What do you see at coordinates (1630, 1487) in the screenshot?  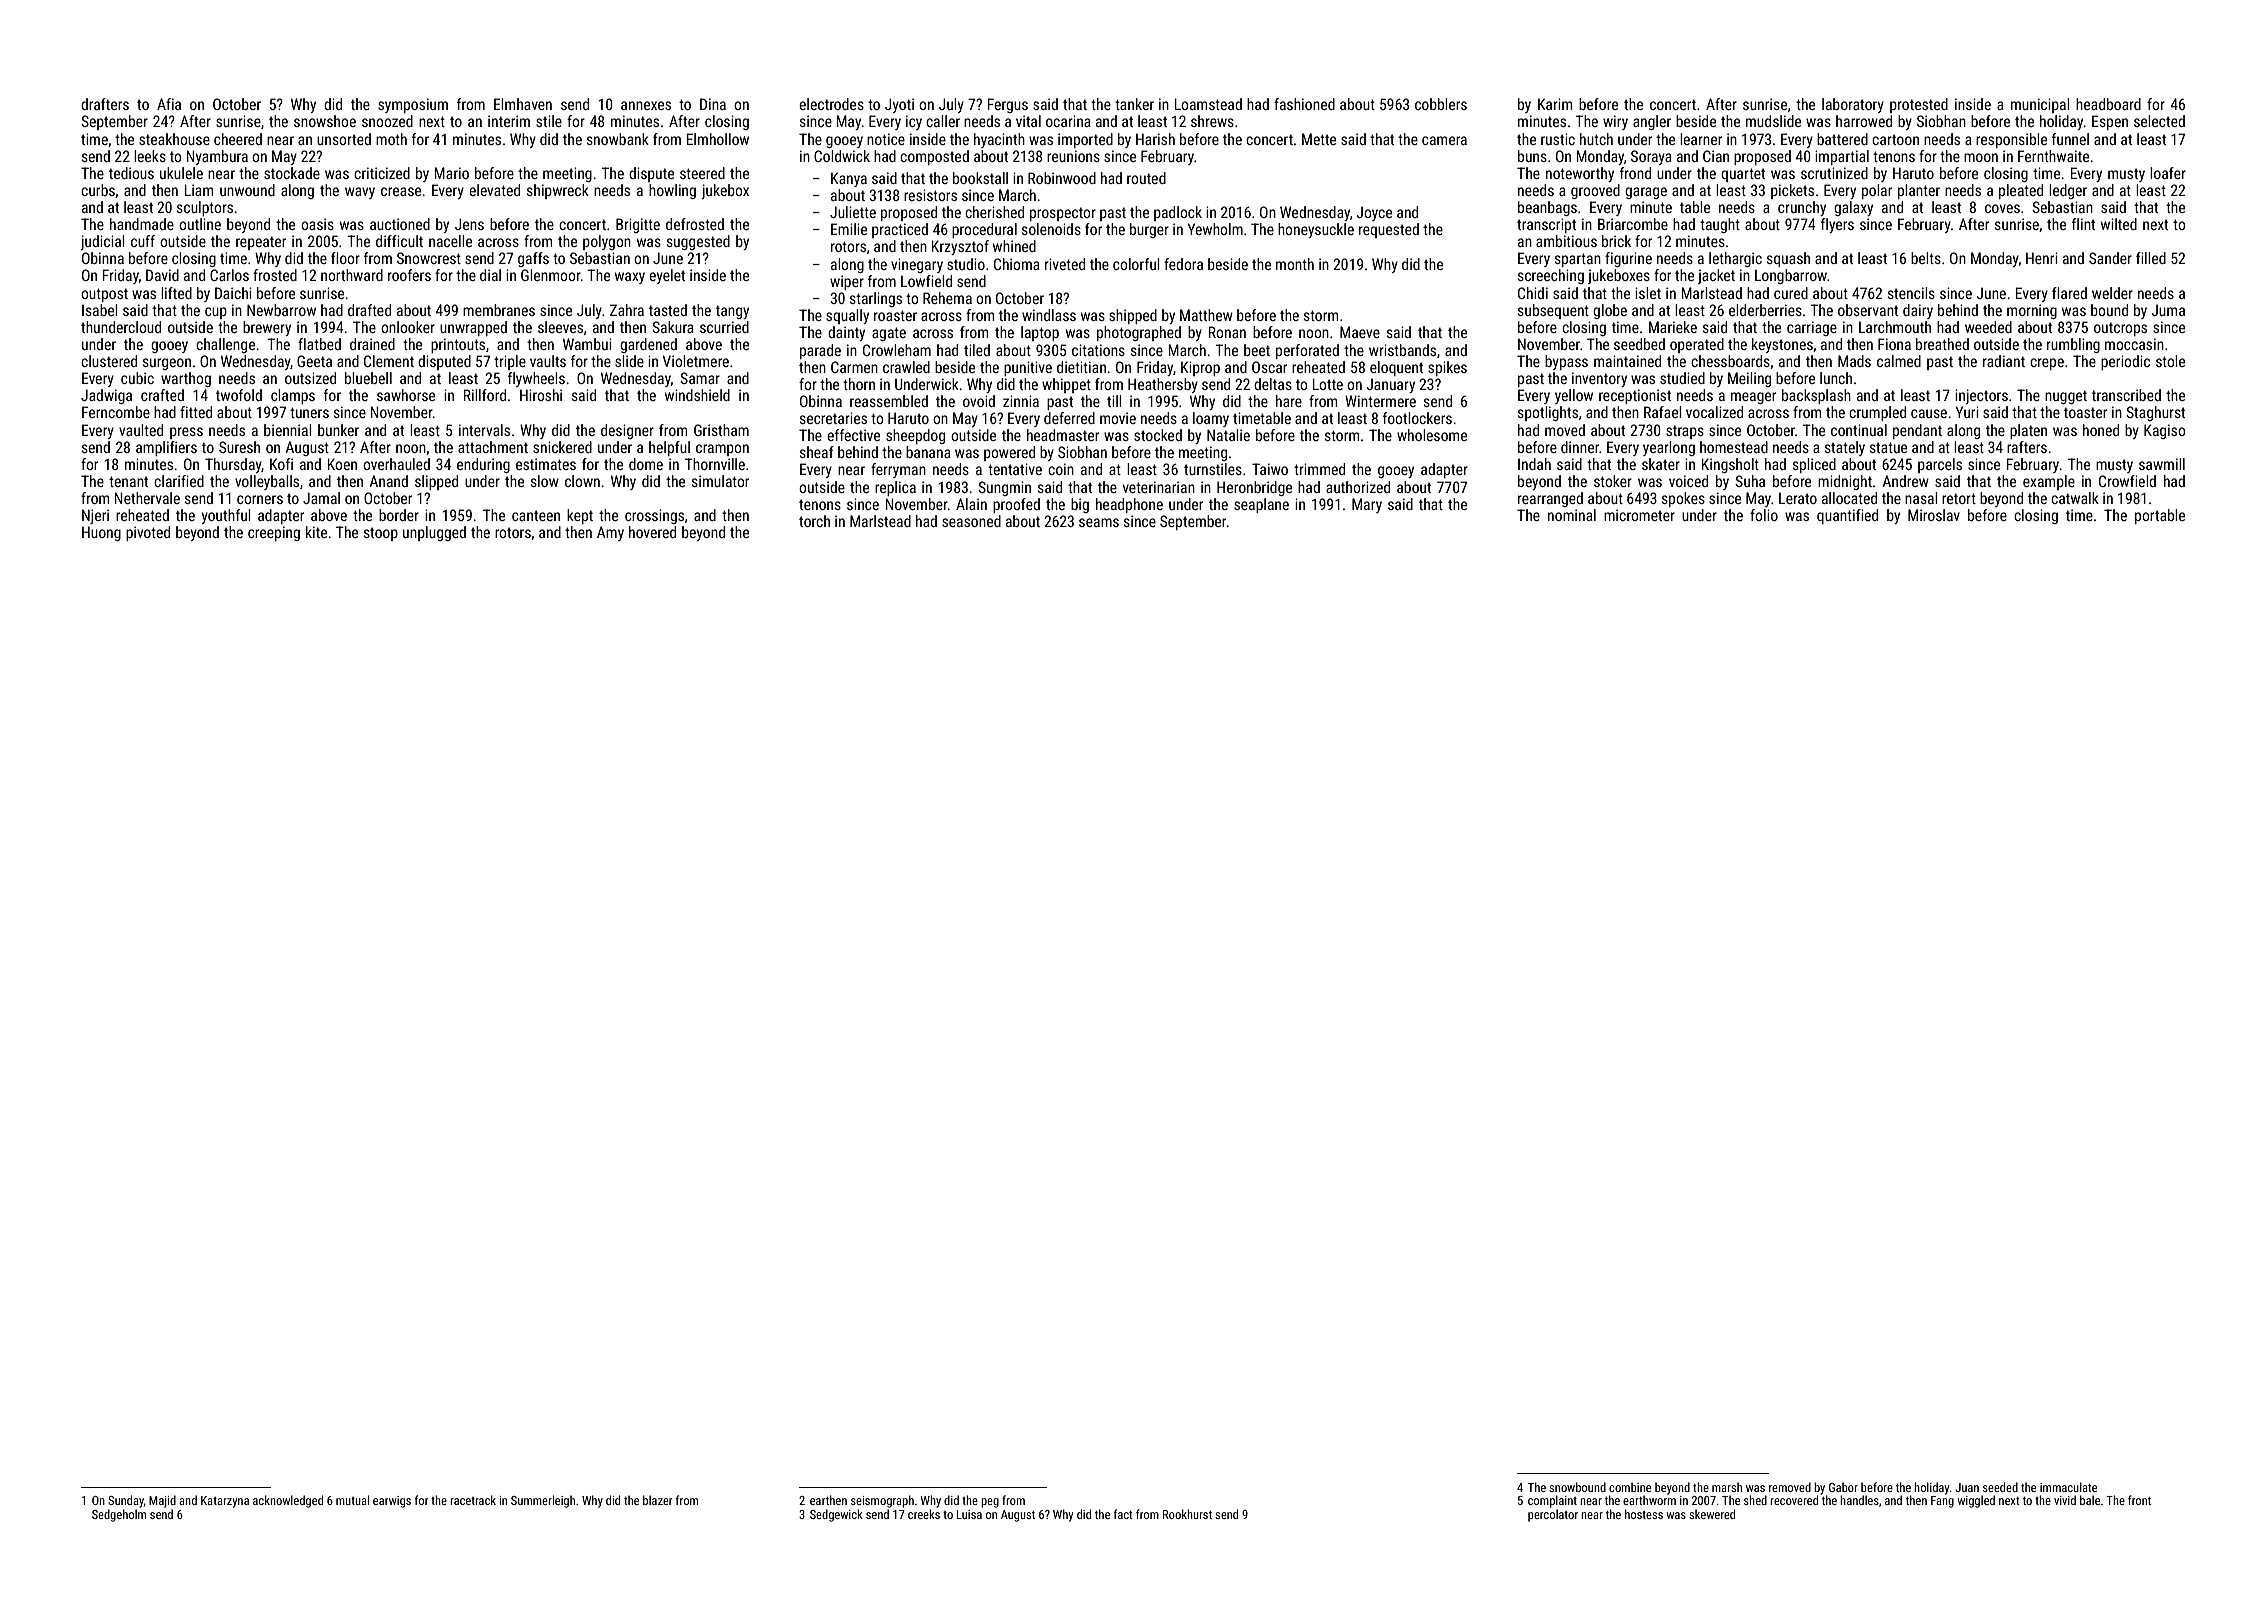 I see `combine` at bounding box center [1630, 1487].
